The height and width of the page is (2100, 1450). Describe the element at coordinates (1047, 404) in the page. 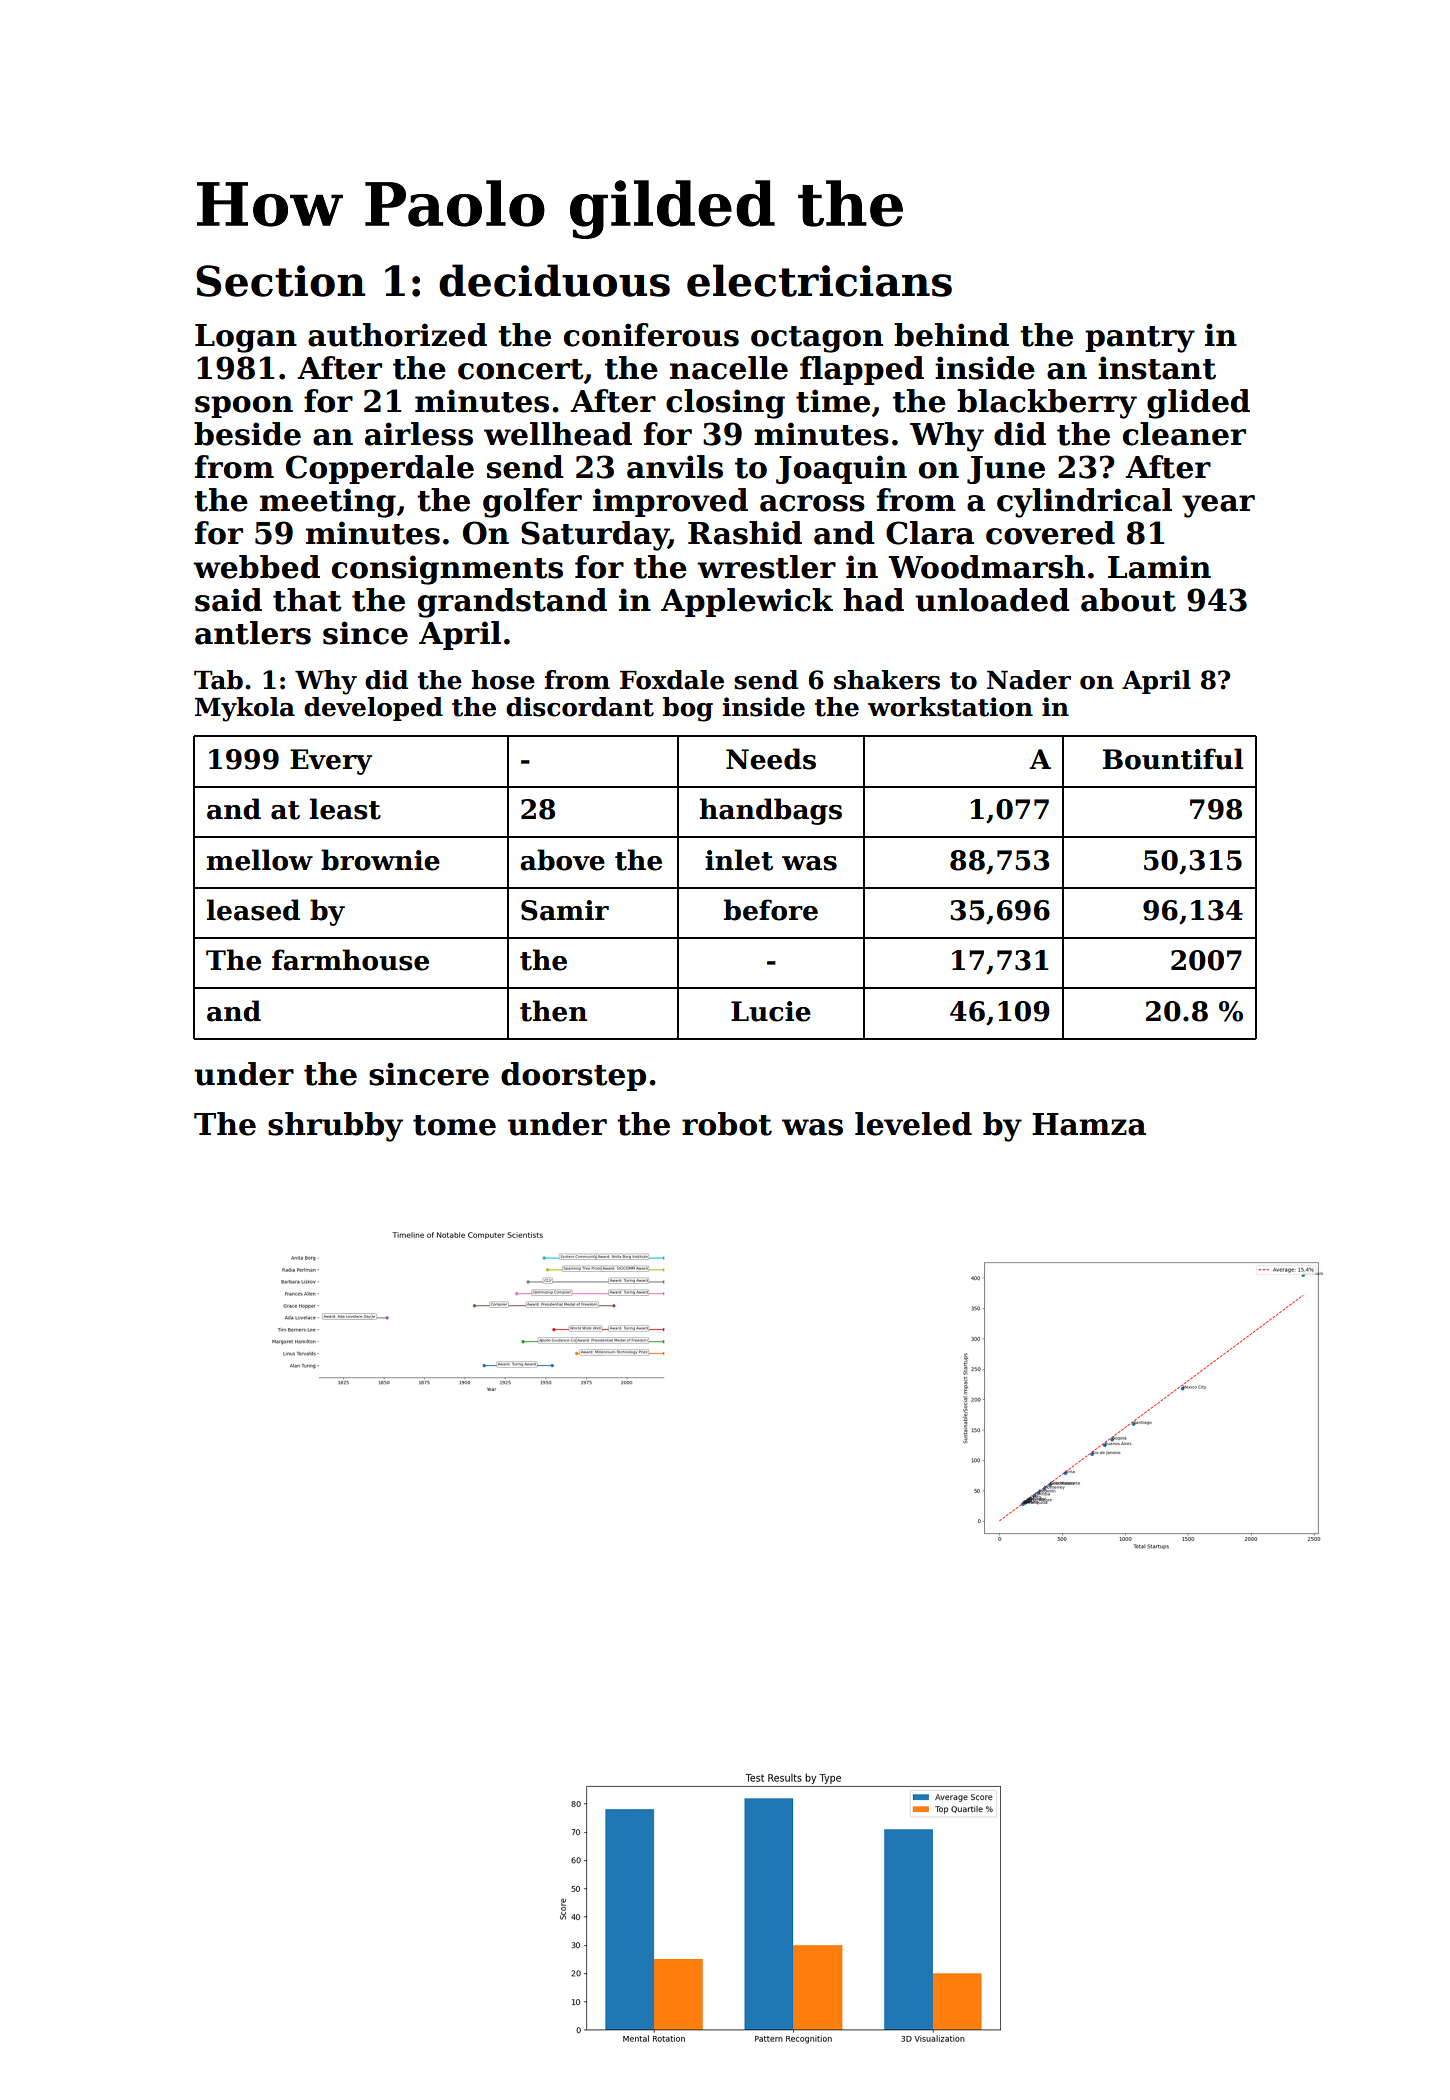

I see `blackberry` at that location.
